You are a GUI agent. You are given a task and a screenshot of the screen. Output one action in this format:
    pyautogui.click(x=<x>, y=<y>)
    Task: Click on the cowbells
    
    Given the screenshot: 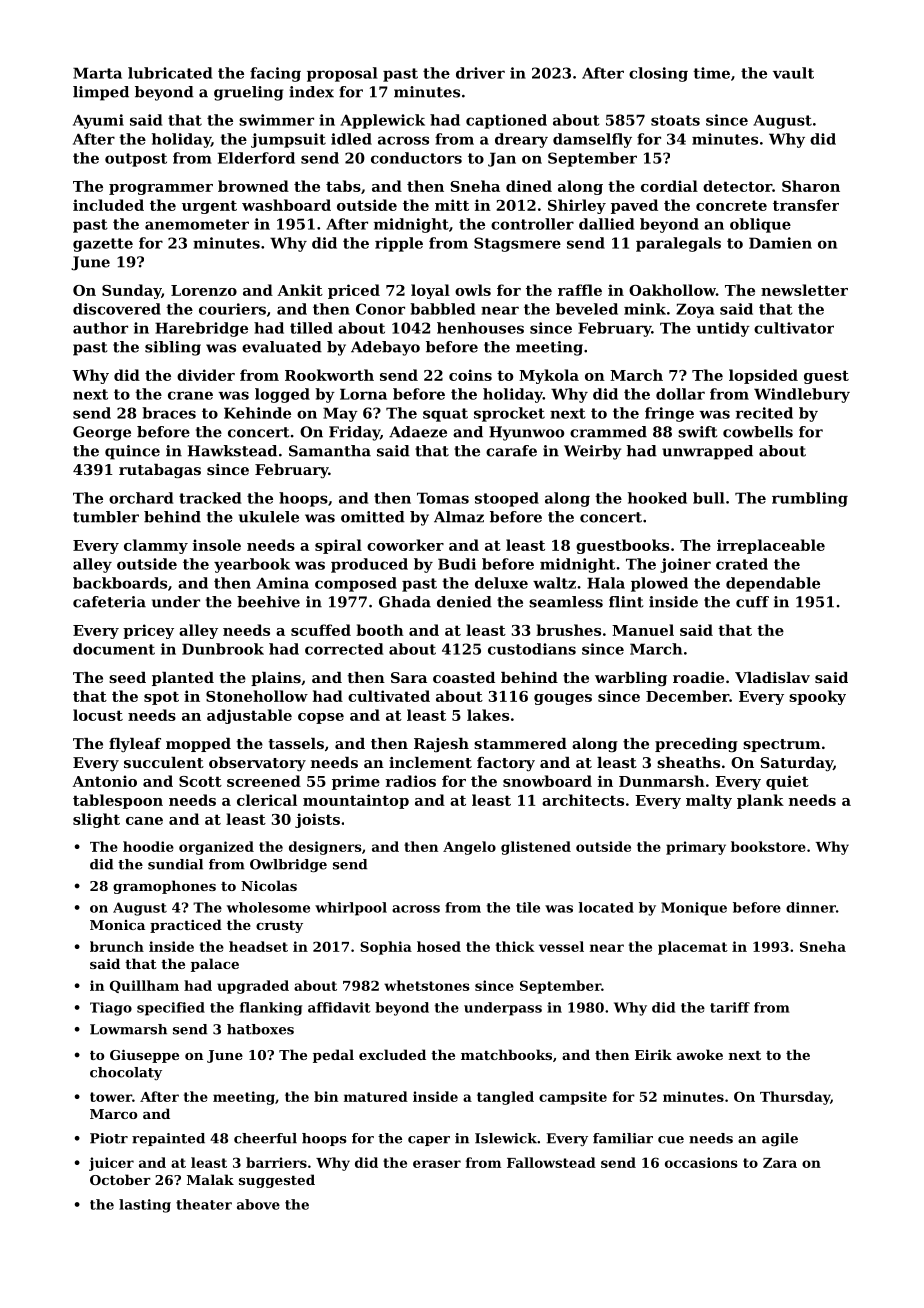 What is the action you would take?
    pyautogui.click(x=758, y=432)
